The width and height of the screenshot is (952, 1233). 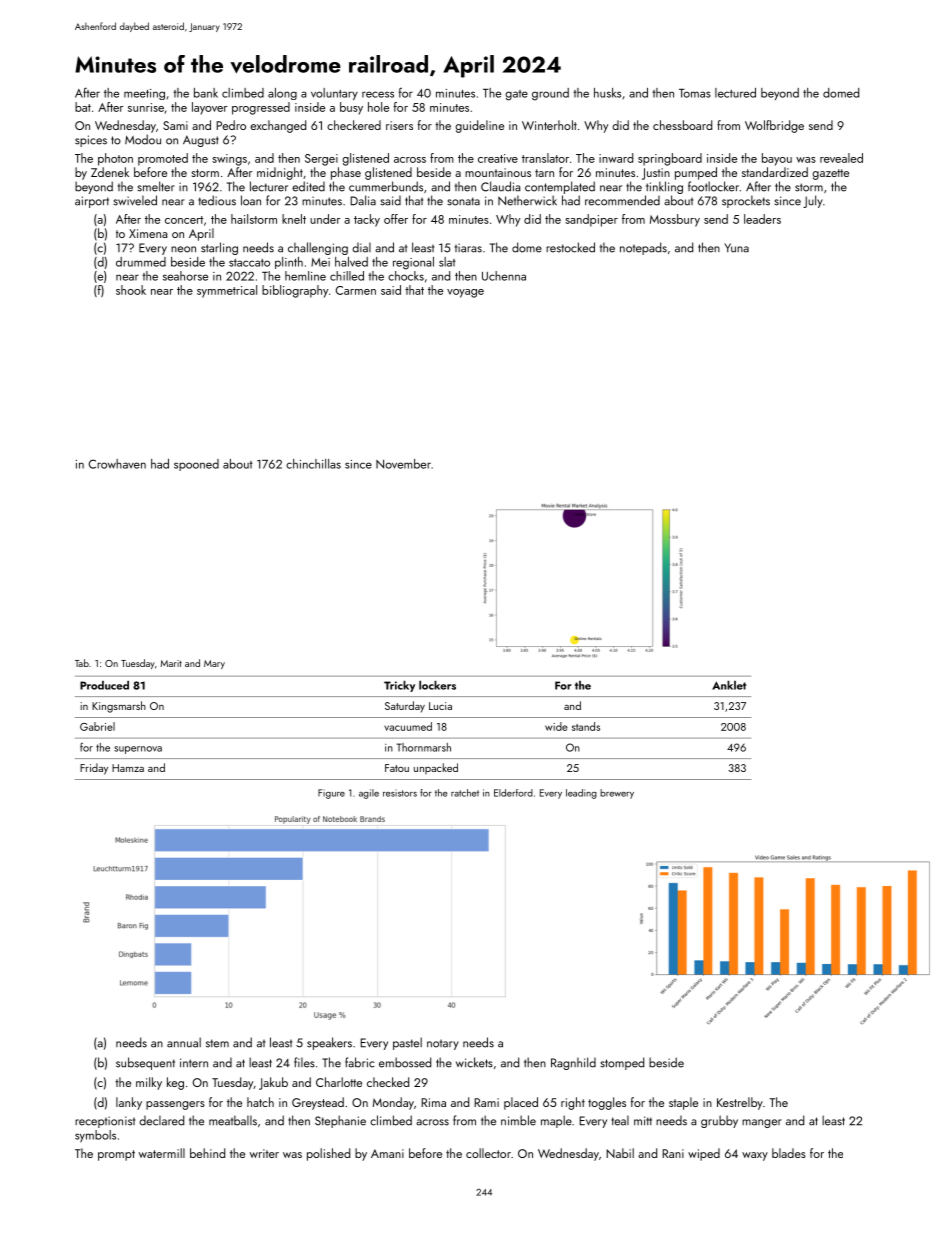 What do you see at coordinates (735, 93) in the screenshot?
I see `lectured` at bounding box center [735, 93].
